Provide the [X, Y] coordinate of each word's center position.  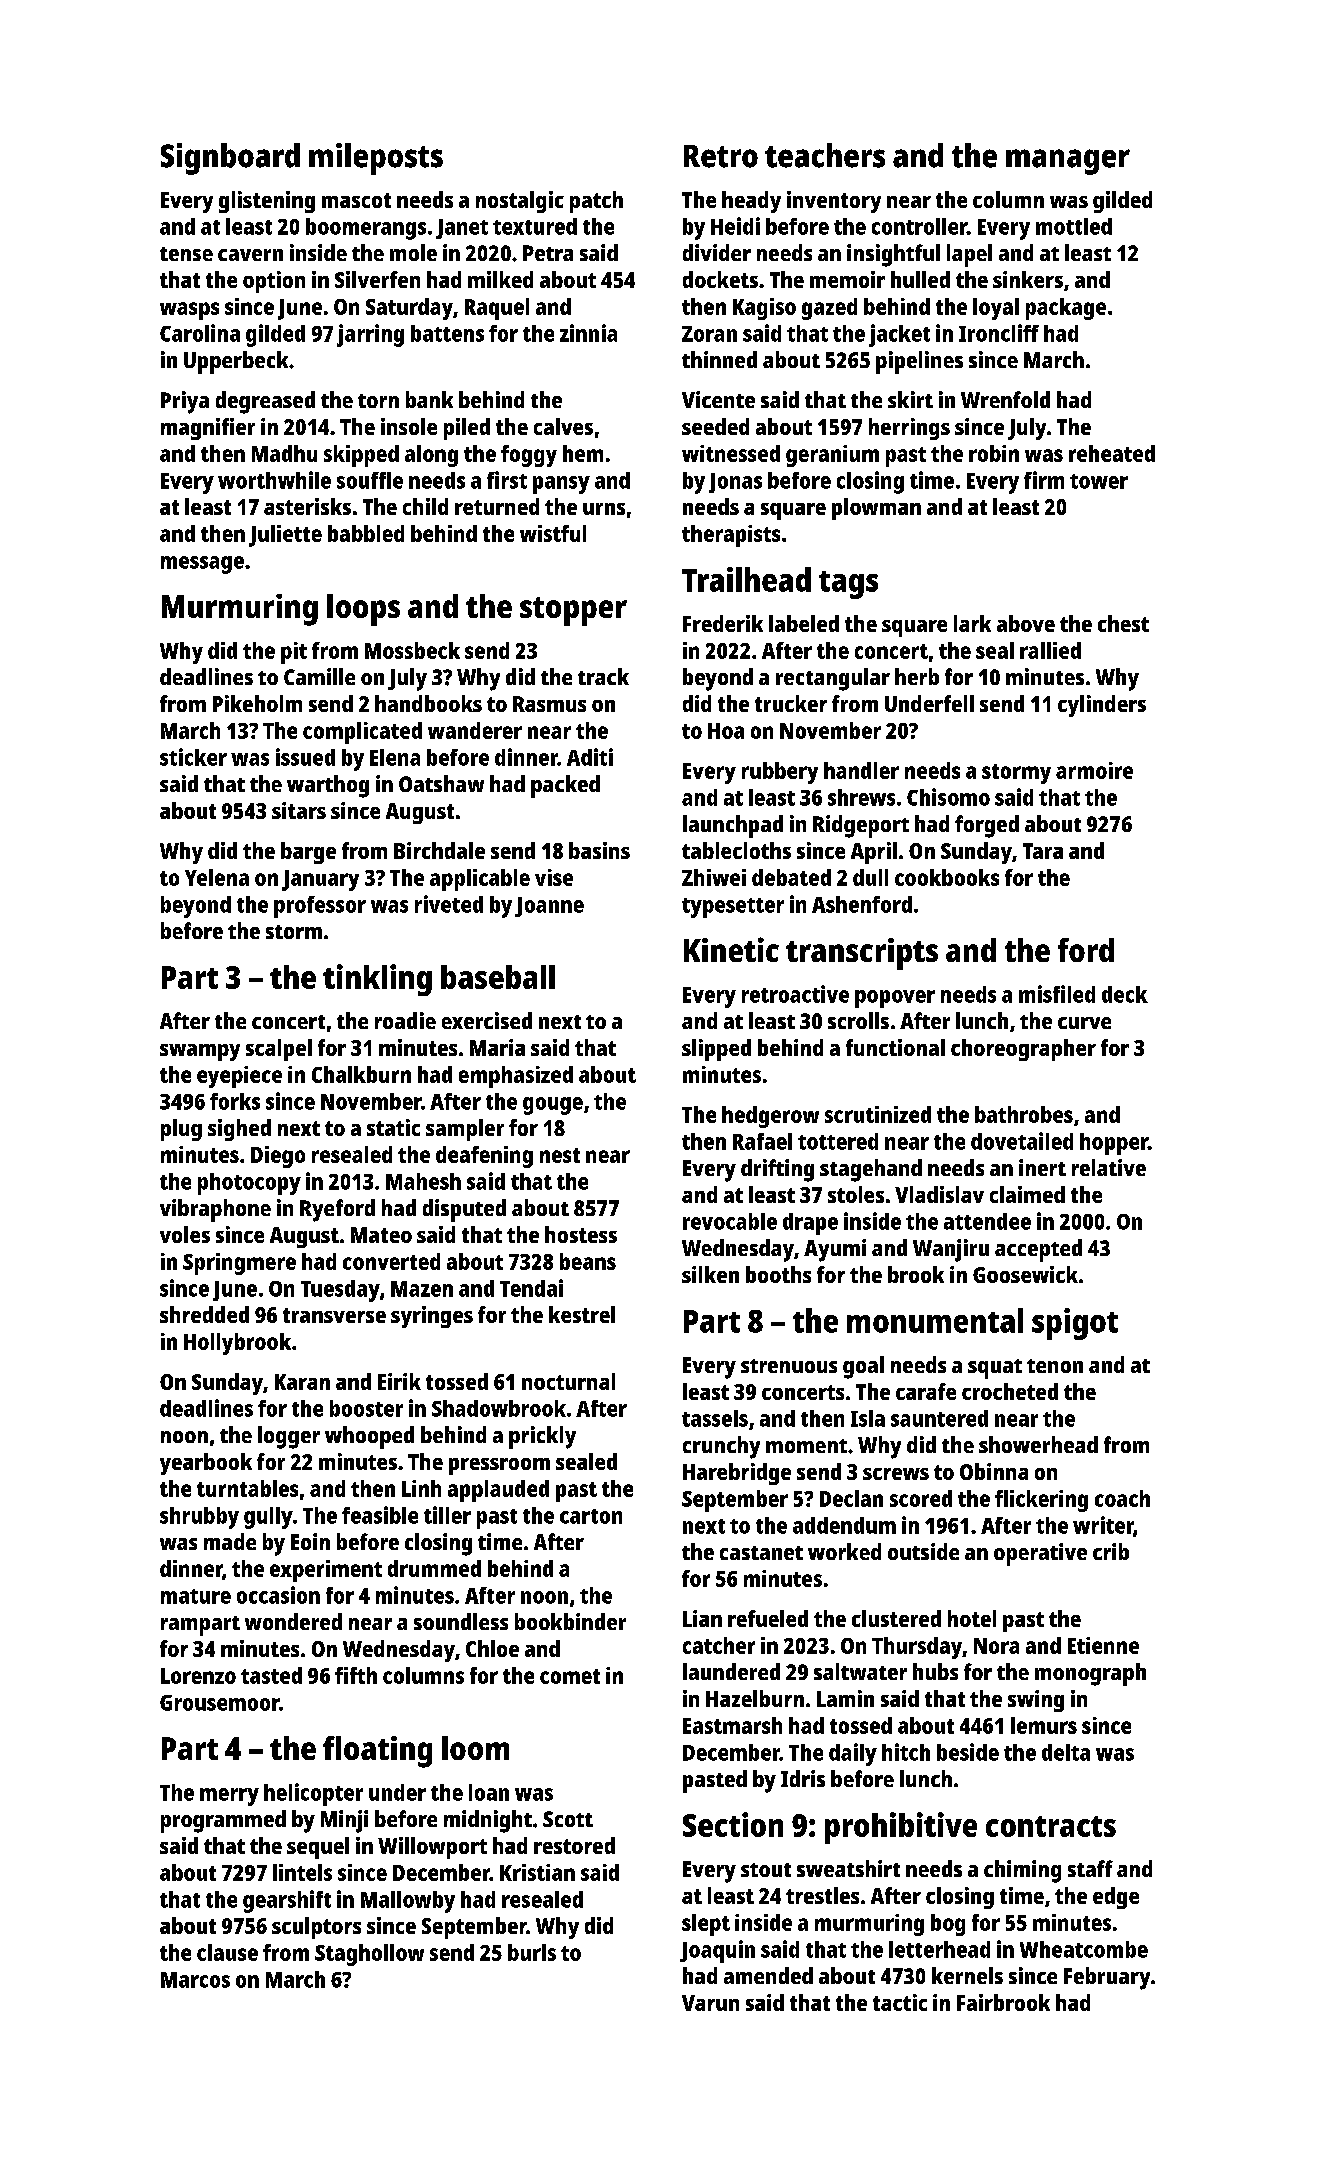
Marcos [195, 1980]
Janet [462, 229]
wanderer [475, 730]
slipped [716, 1050]
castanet [761, 1553]
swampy [200, 1052]
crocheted [1010, 1391]
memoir [847, 279]
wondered [293, 1621]
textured [535, 226]
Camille [319, 676]
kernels [967, 1975]
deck [1125, 994]
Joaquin [717, 1951]
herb [917, 676]
